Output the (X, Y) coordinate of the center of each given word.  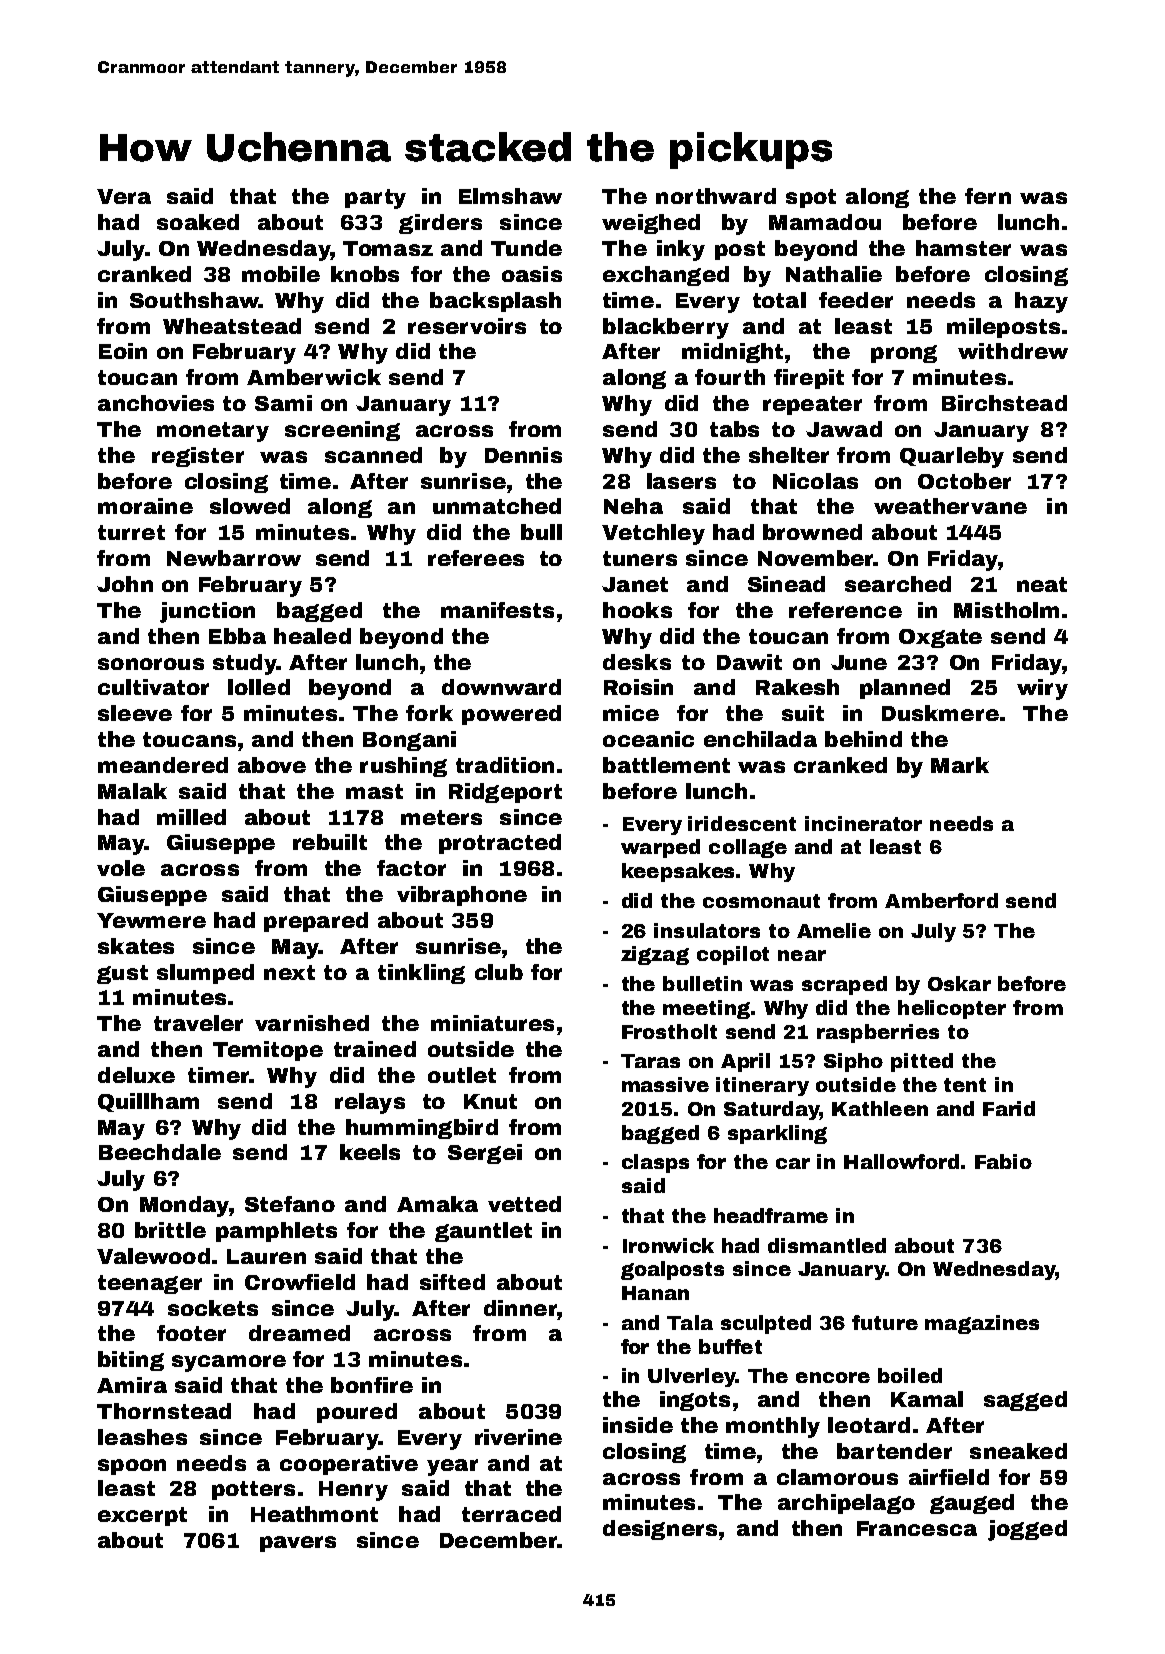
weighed (651, 224)
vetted (524, 1204)
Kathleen (880, 1108)
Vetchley (653, 534)
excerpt (142, 1516)
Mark (960, 765)
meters (441, 817)
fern (988, 196)
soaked (198, 222)
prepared (316, 922)
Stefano (290, 1204)
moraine (145, 506)
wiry (1042, 689)
